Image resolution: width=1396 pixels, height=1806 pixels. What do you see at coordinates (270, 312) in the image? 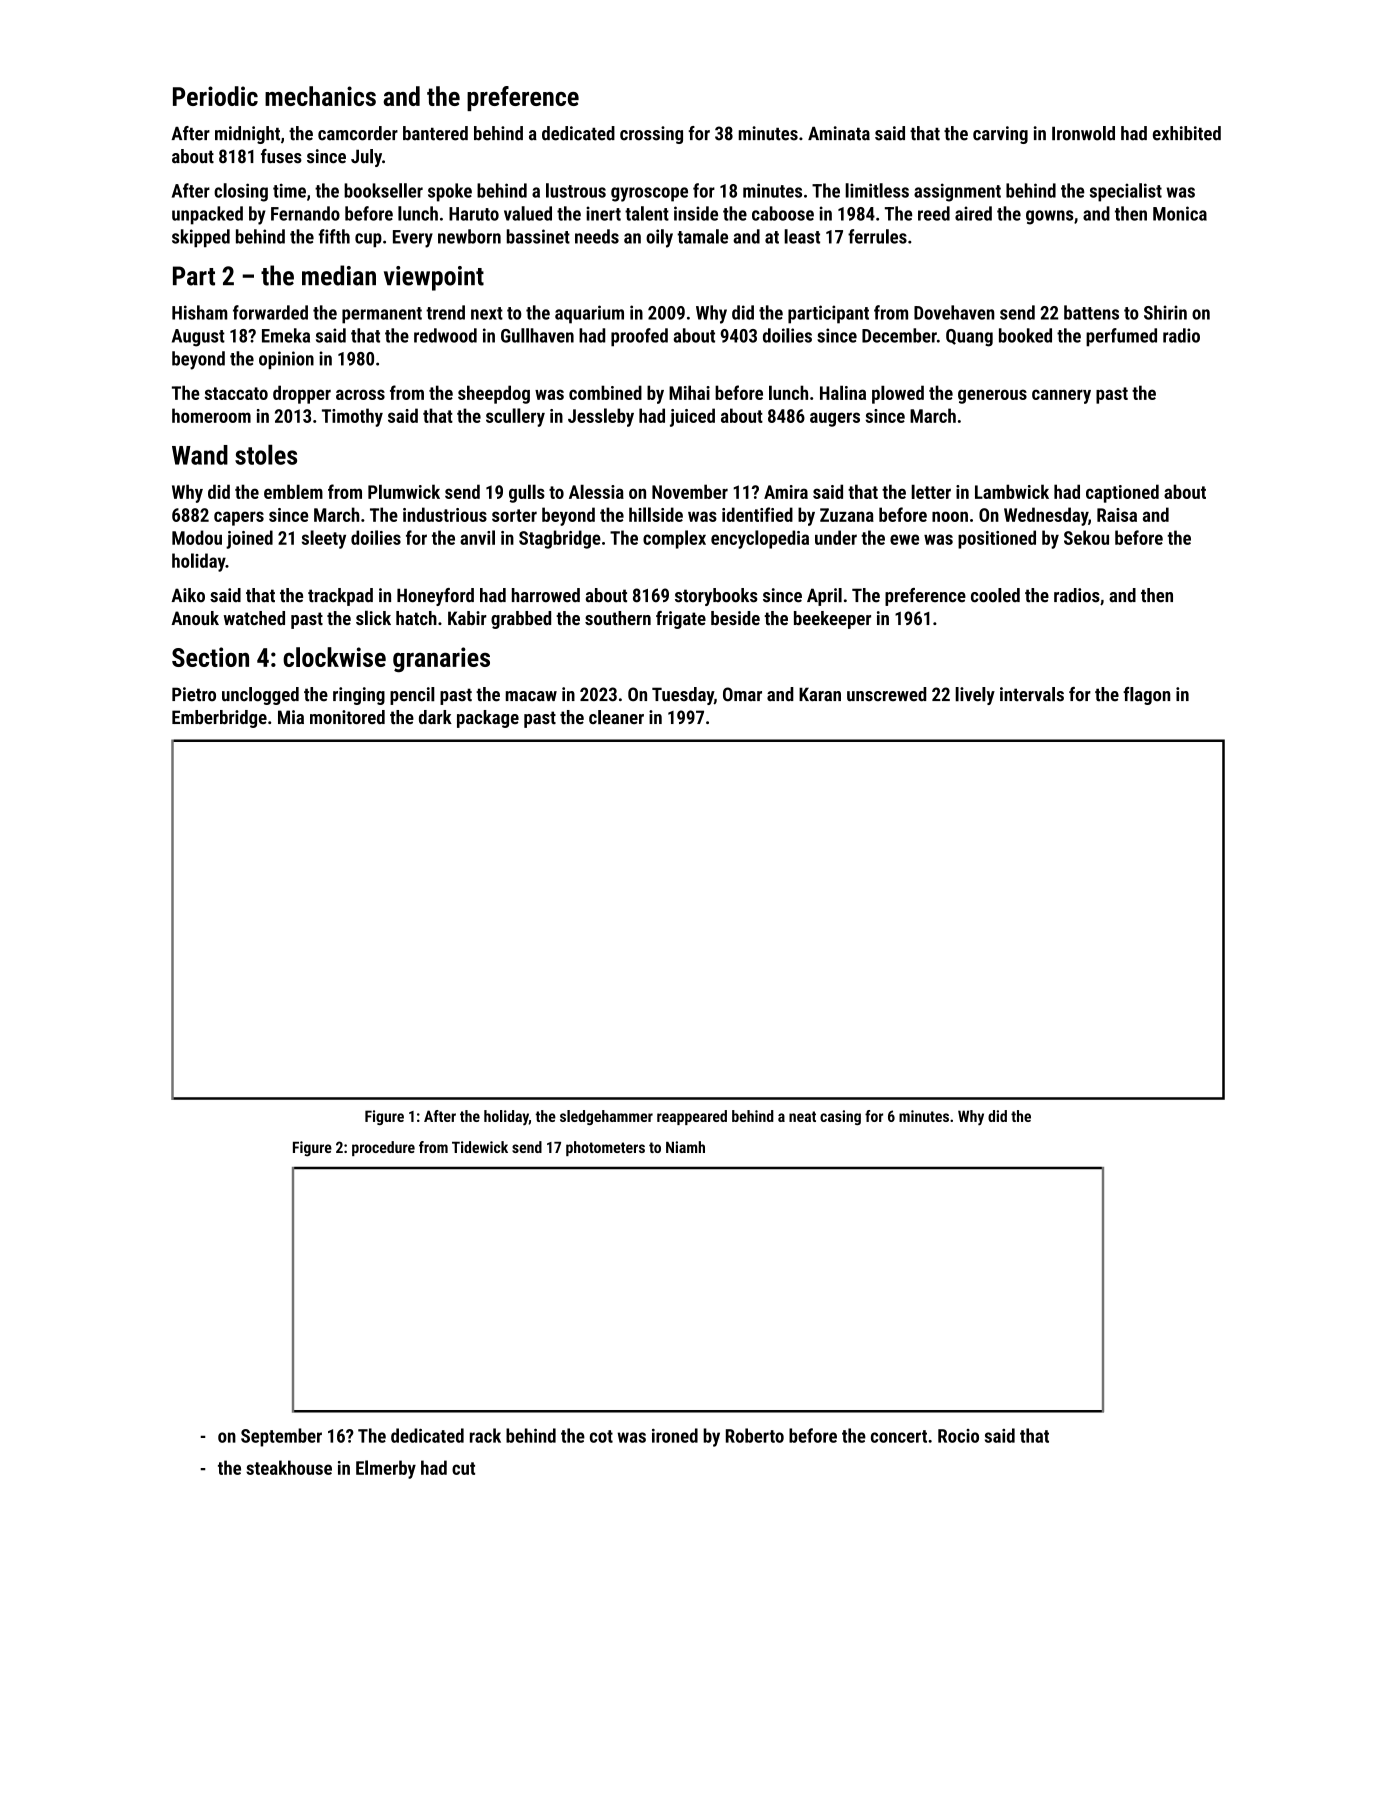
I see `forwarded` at bounding box center [270, 312].
